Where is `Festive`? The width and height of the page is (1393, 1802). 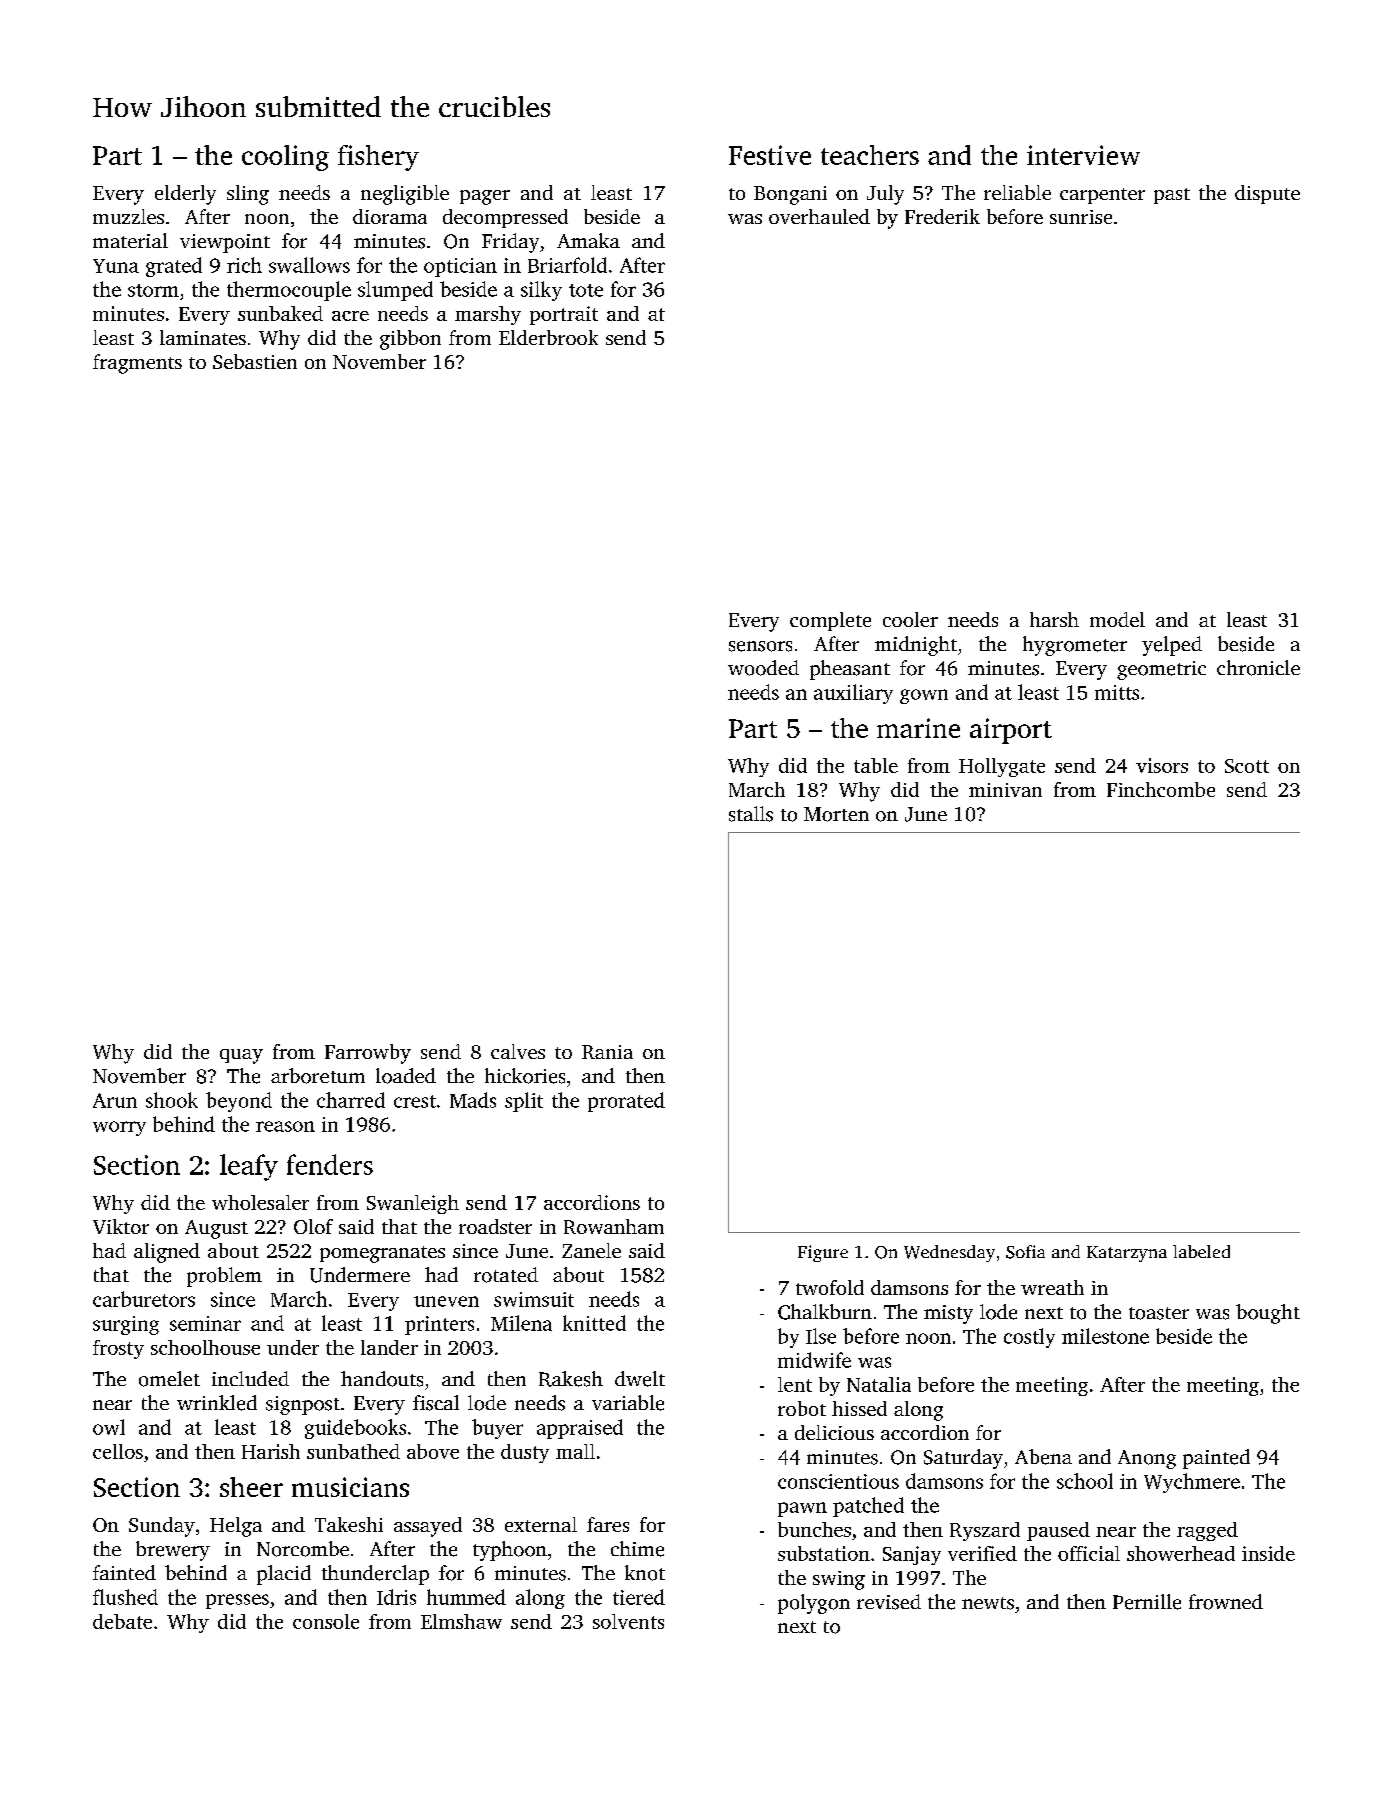 Festive is located at coordinates (770, 155).
